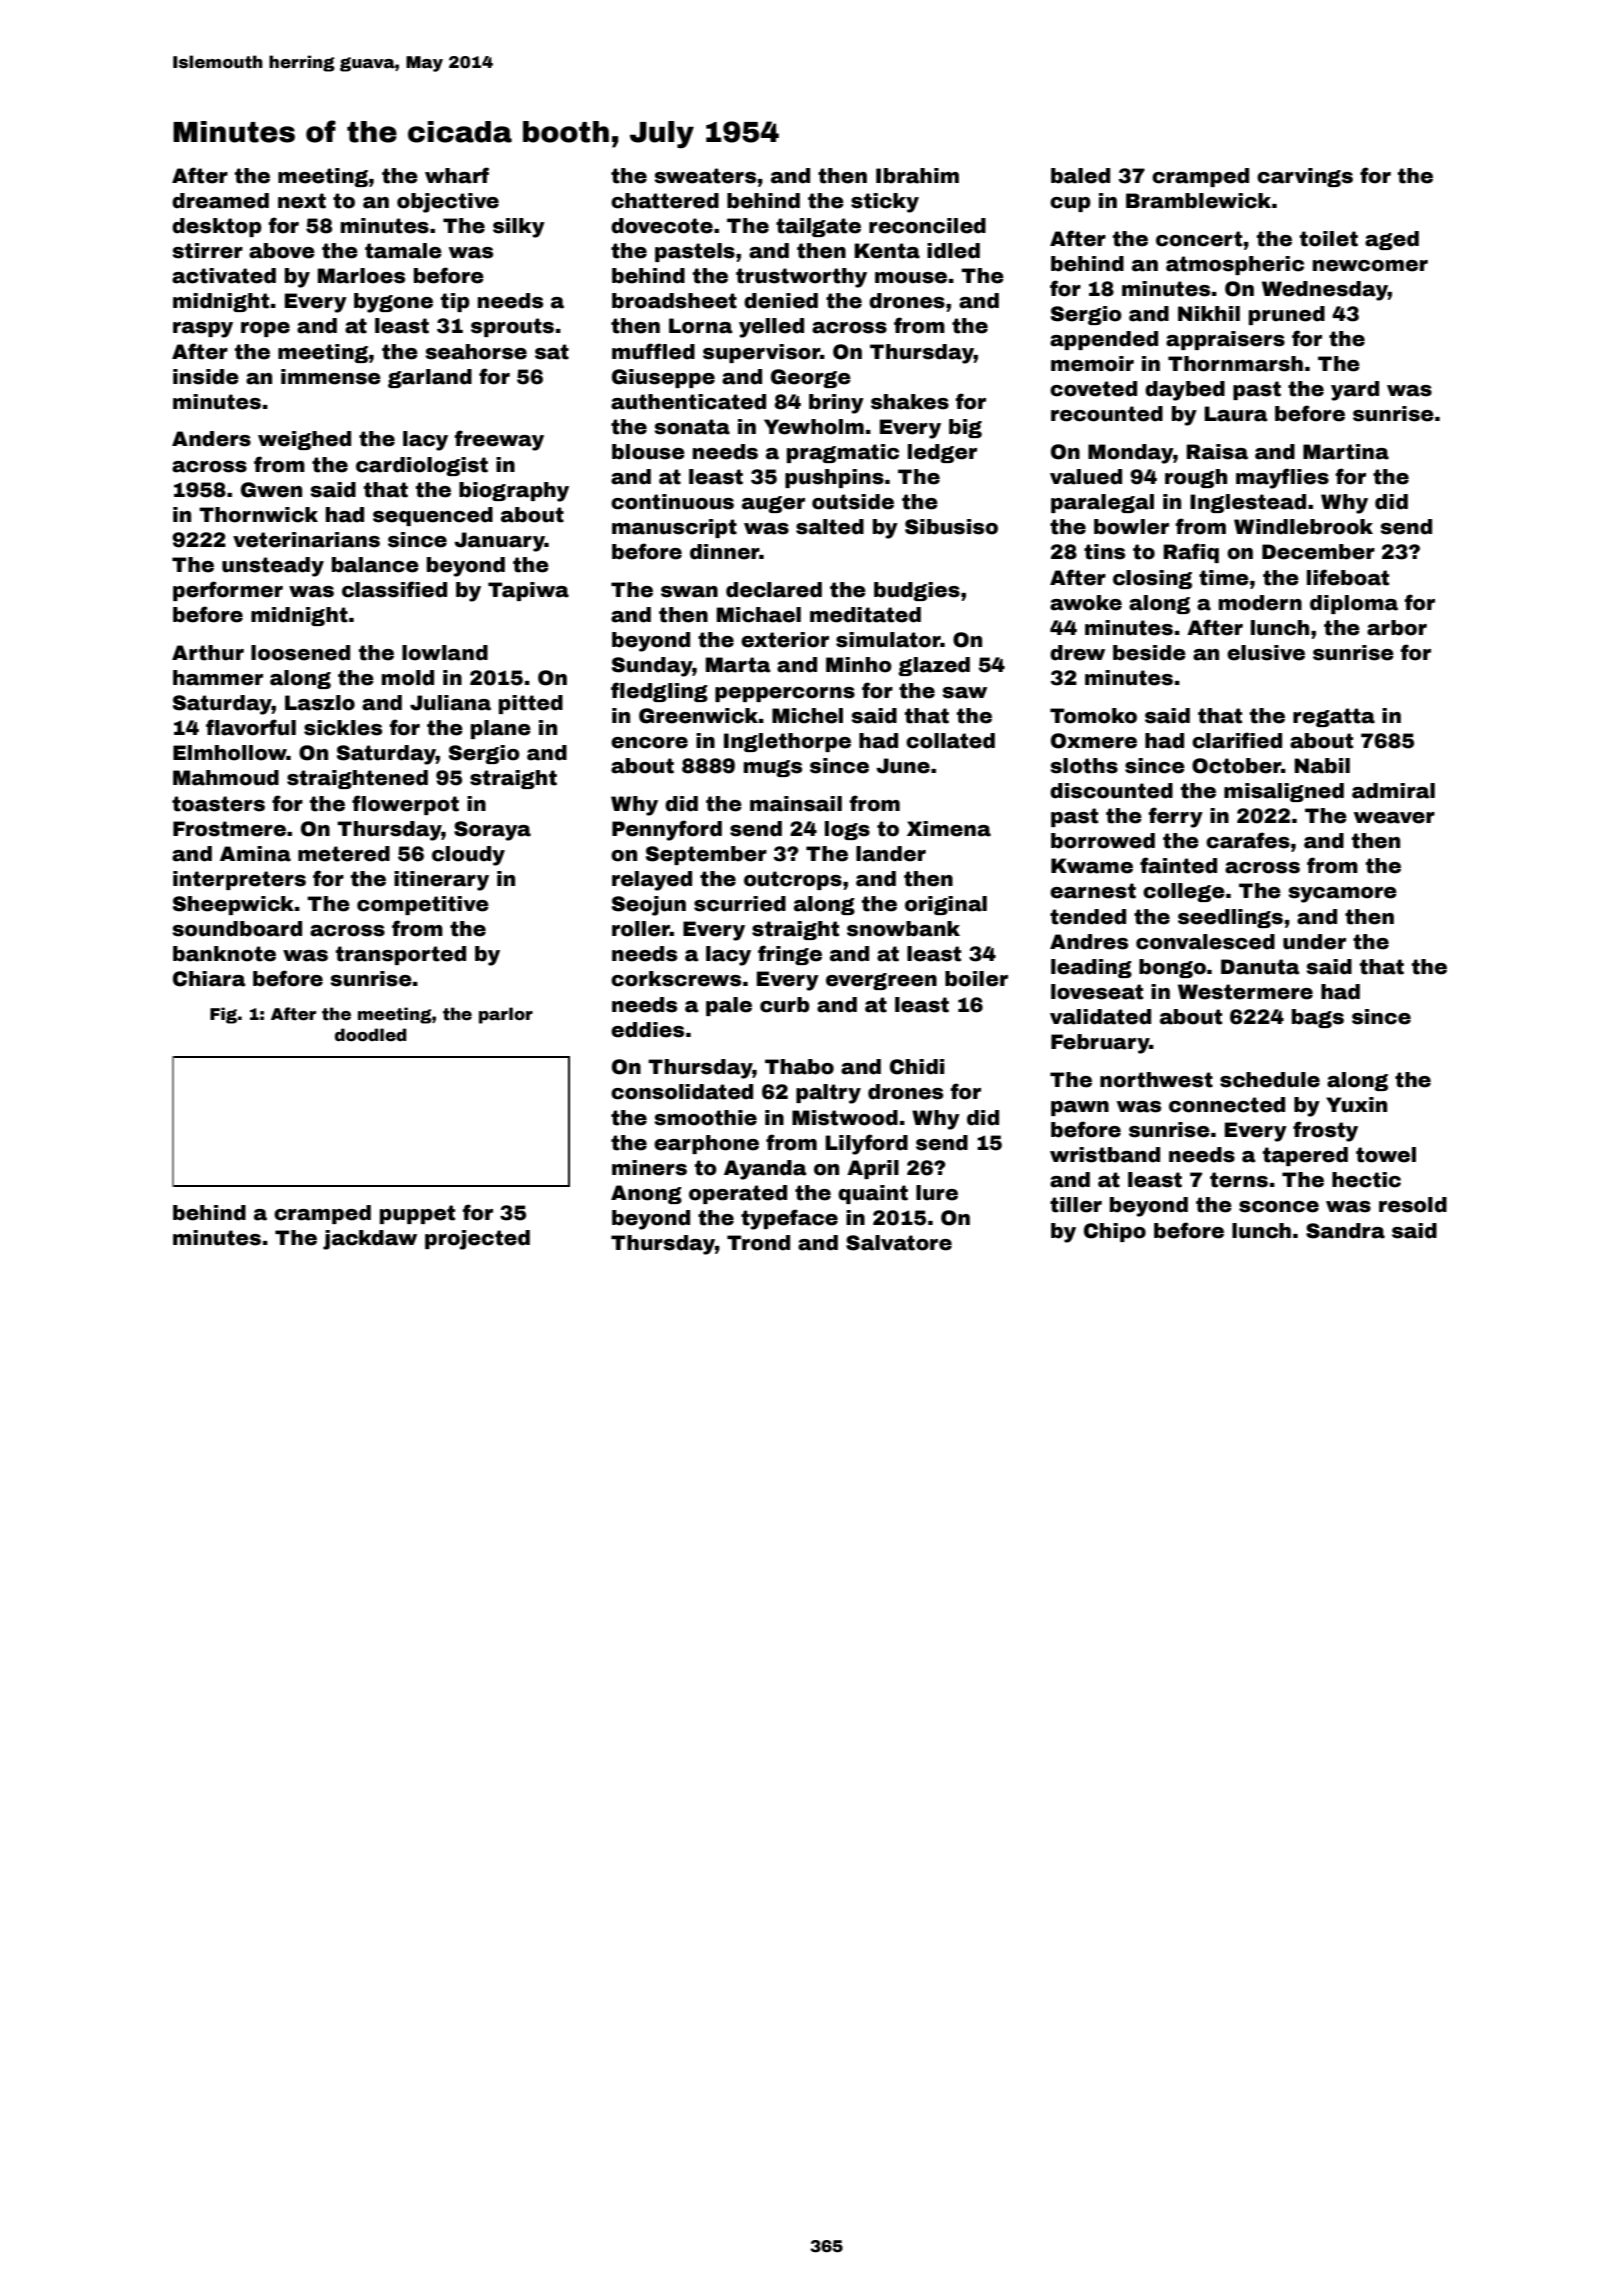 The height and width of the screenshot is (2292, 1620). Describe the element at coordinates (1080, 176) in the screenshot. I see `baled` at that location.
